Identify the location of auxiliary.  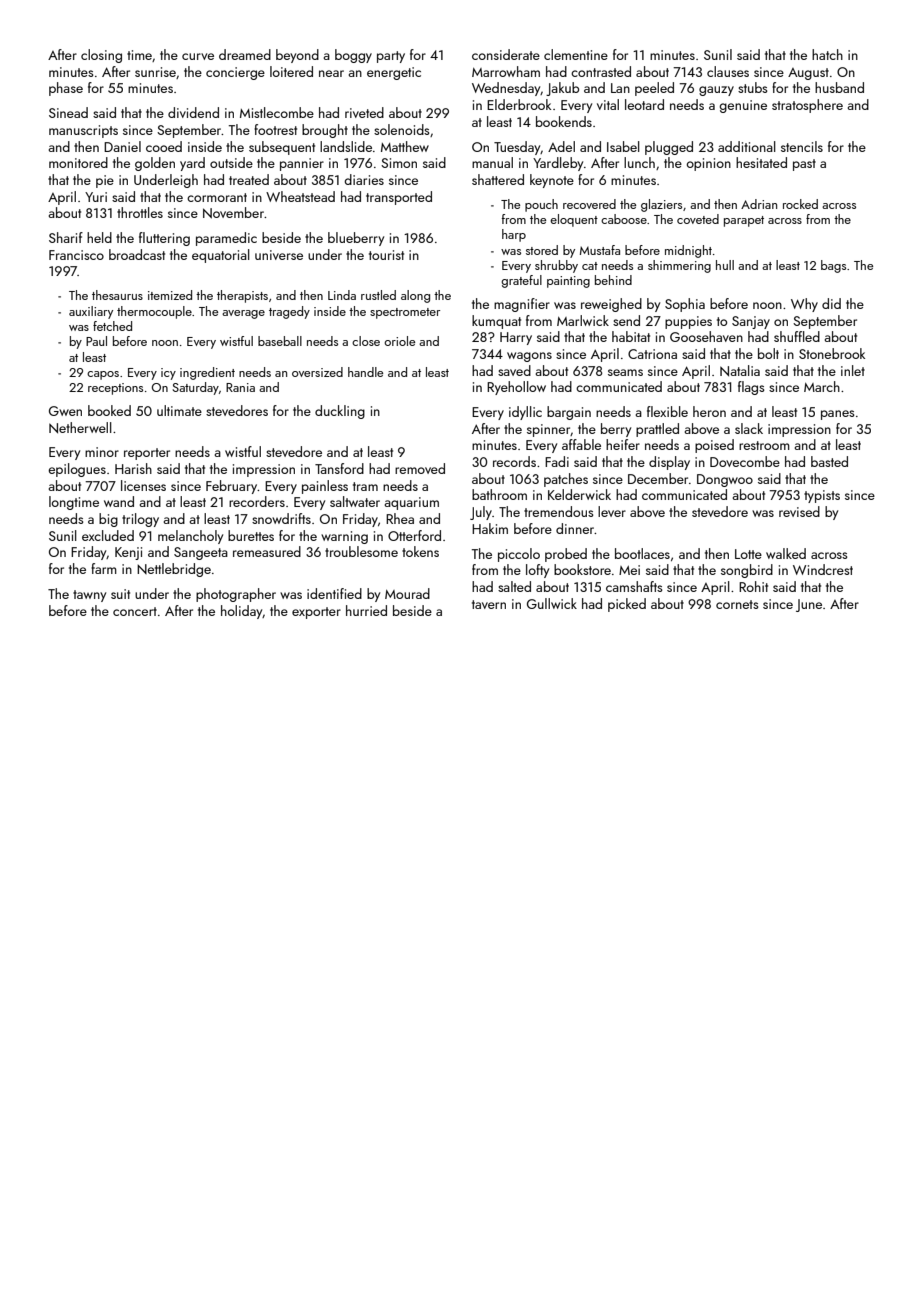
(91, 312).
